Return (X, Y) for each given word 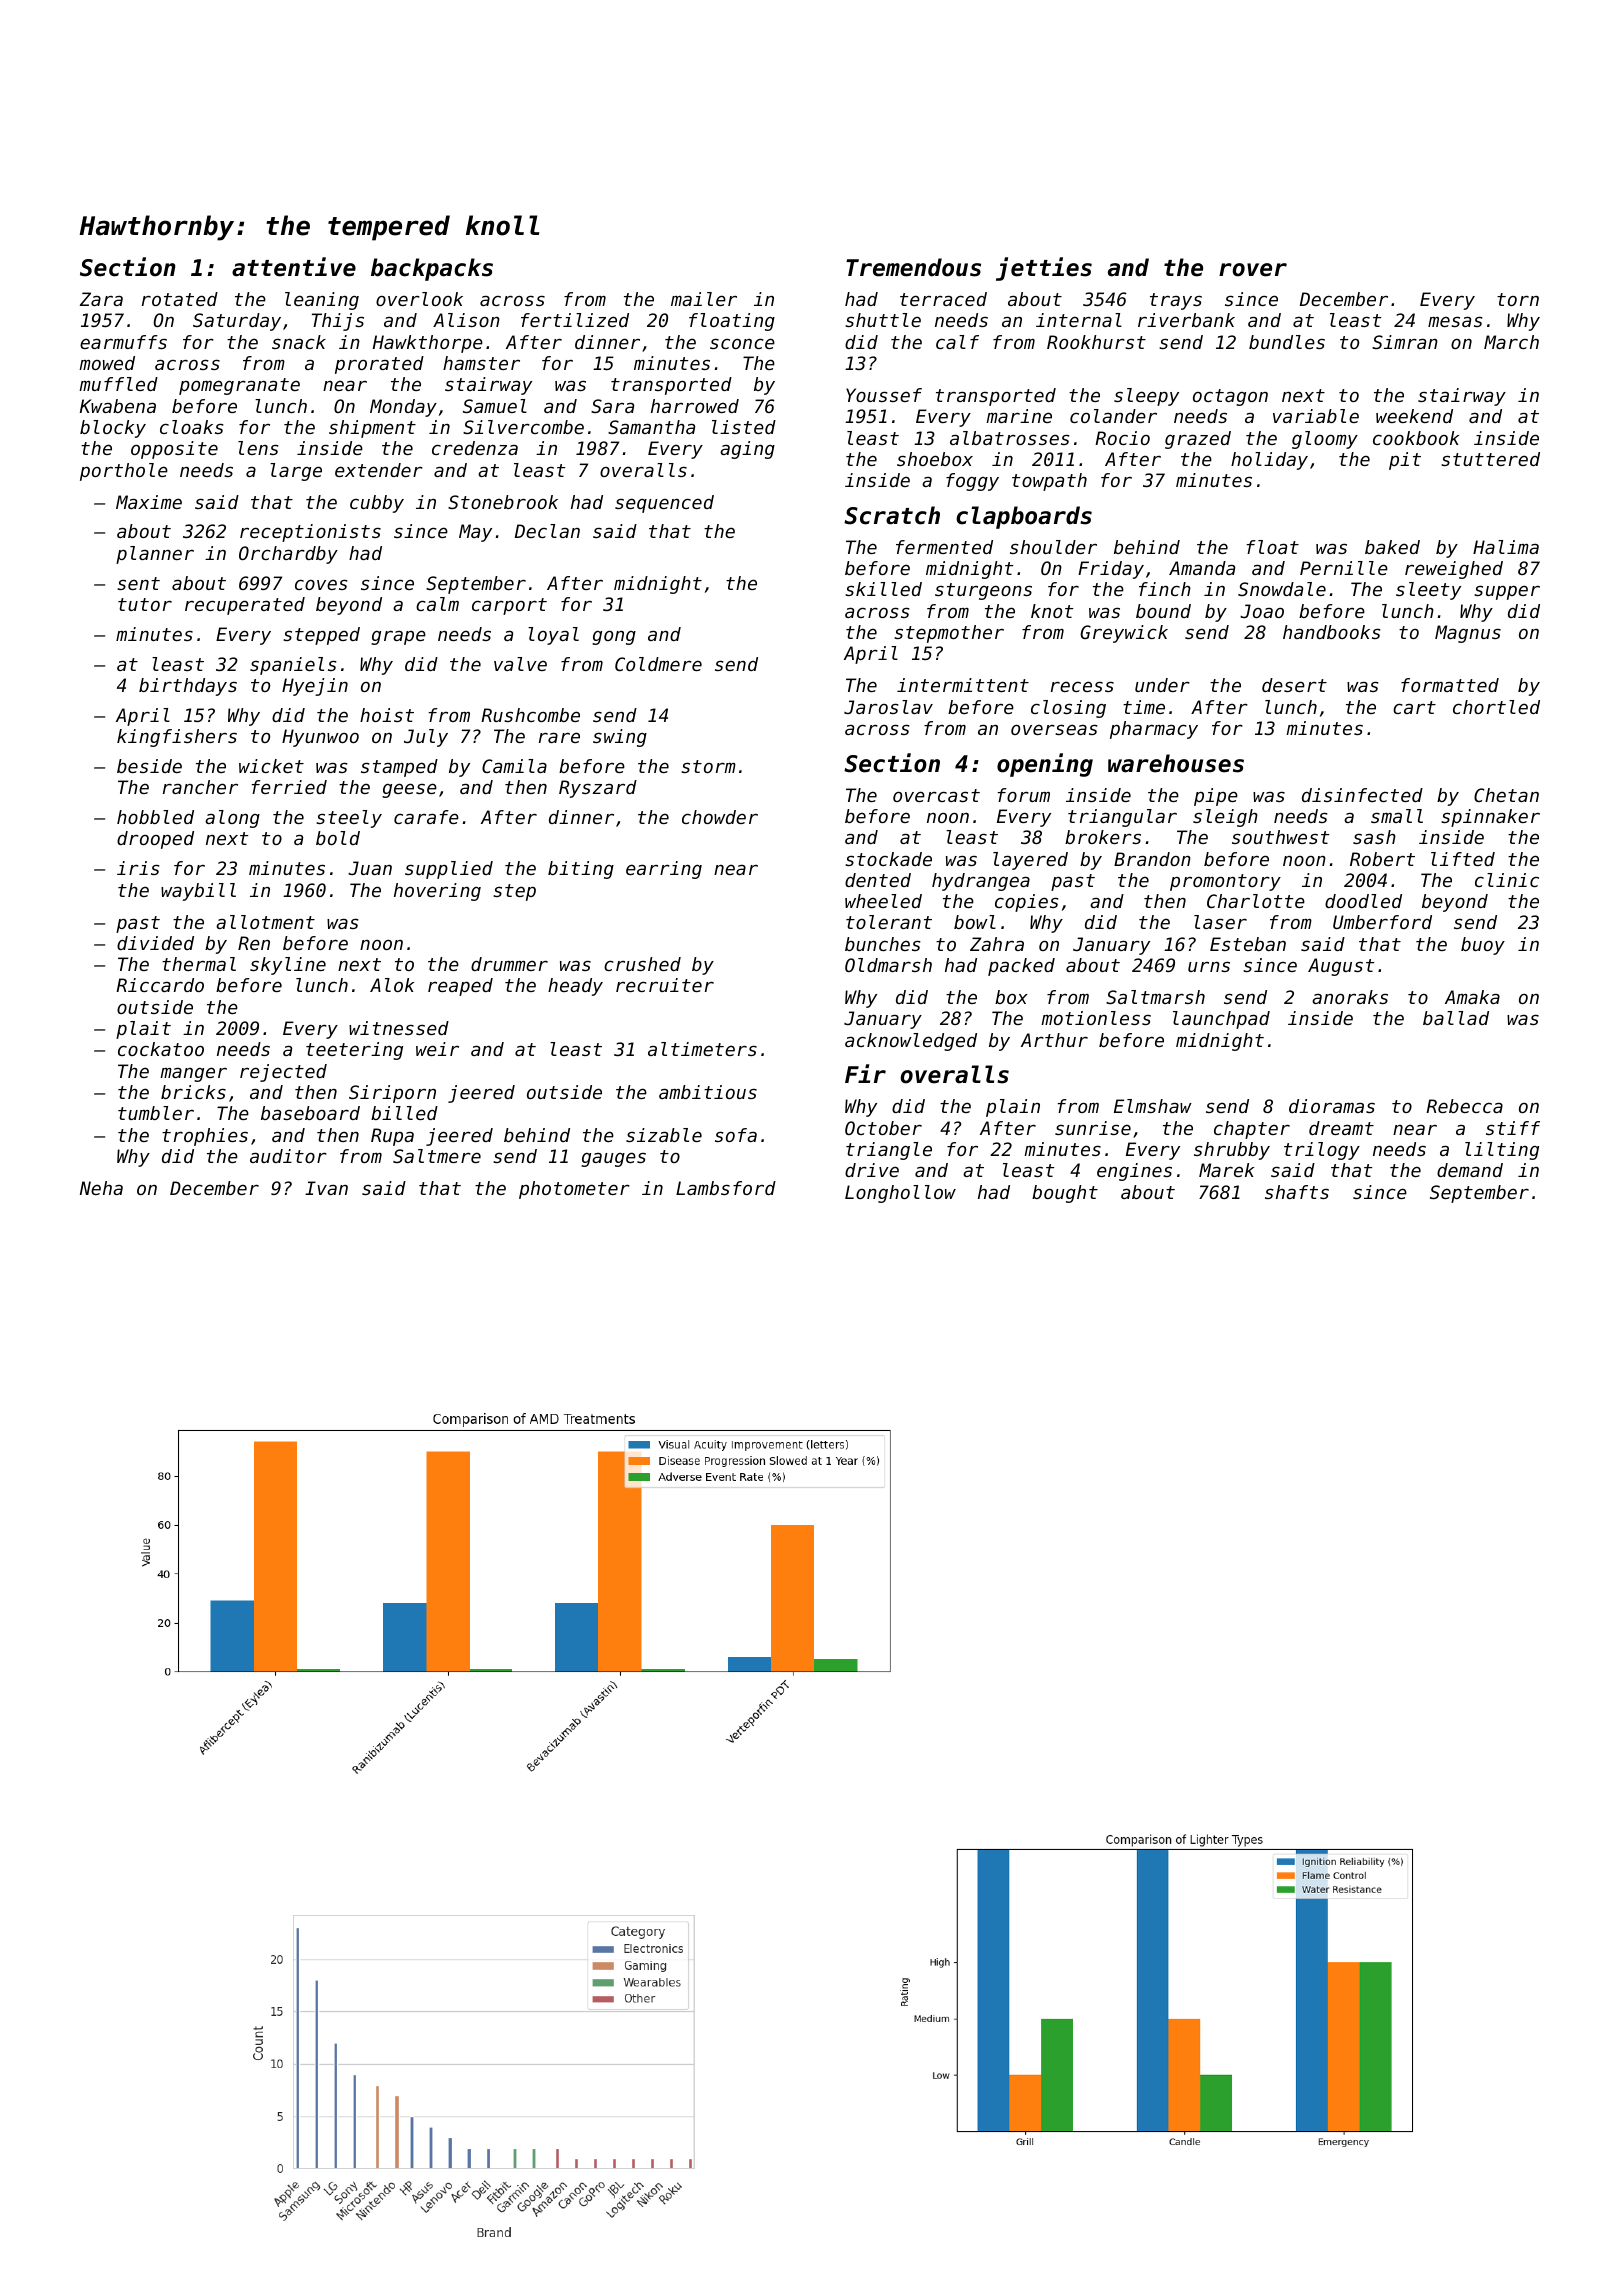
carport (509, 606)
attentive (294, 267)
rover (1253, 270)
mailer (704, 299)
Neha (101, 1188)
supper (1507, 592)
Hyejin (315, 687)
